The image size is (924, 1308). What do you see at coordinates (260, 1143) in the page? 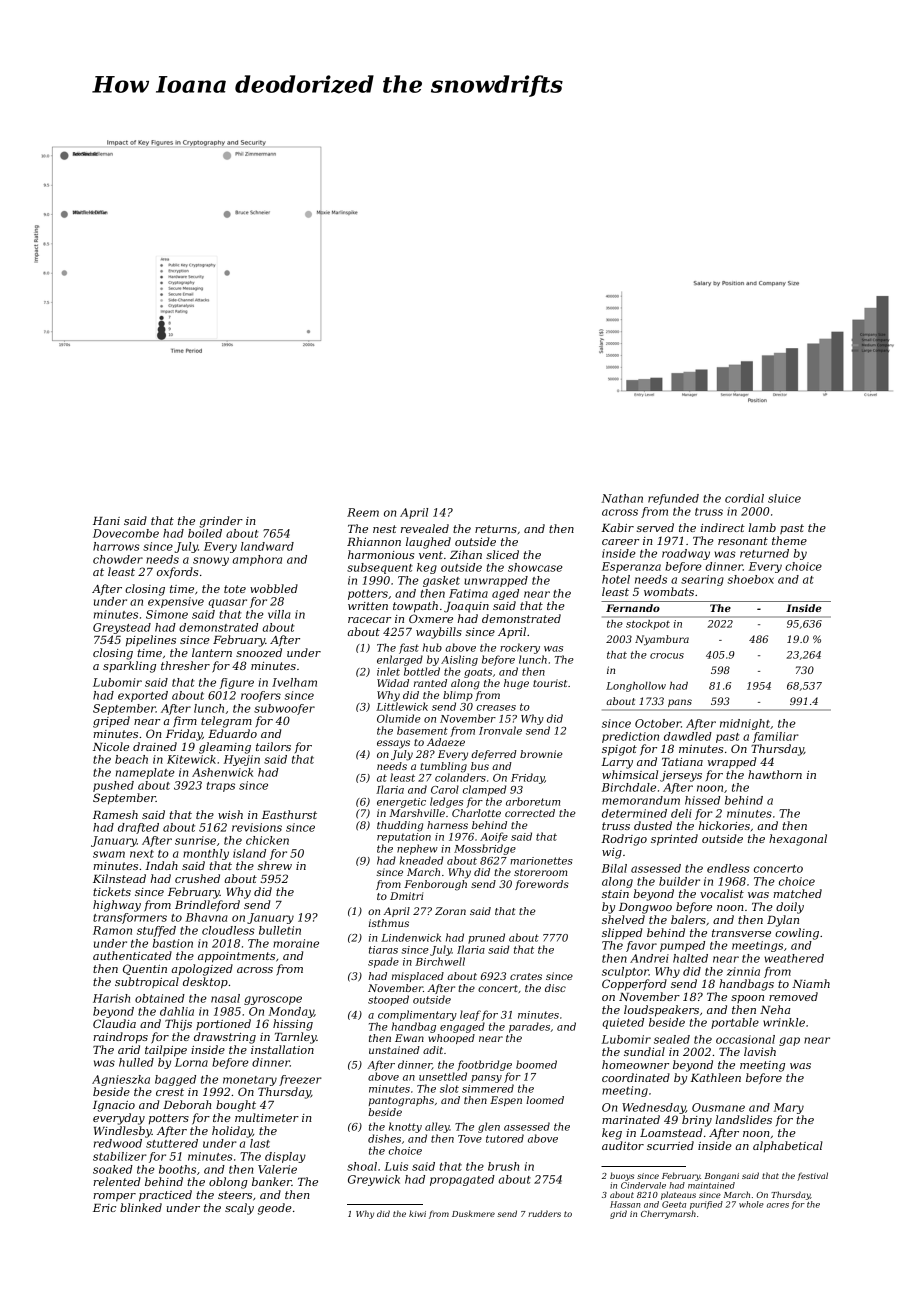
I see `last` at bounding box center [260, 1143].
